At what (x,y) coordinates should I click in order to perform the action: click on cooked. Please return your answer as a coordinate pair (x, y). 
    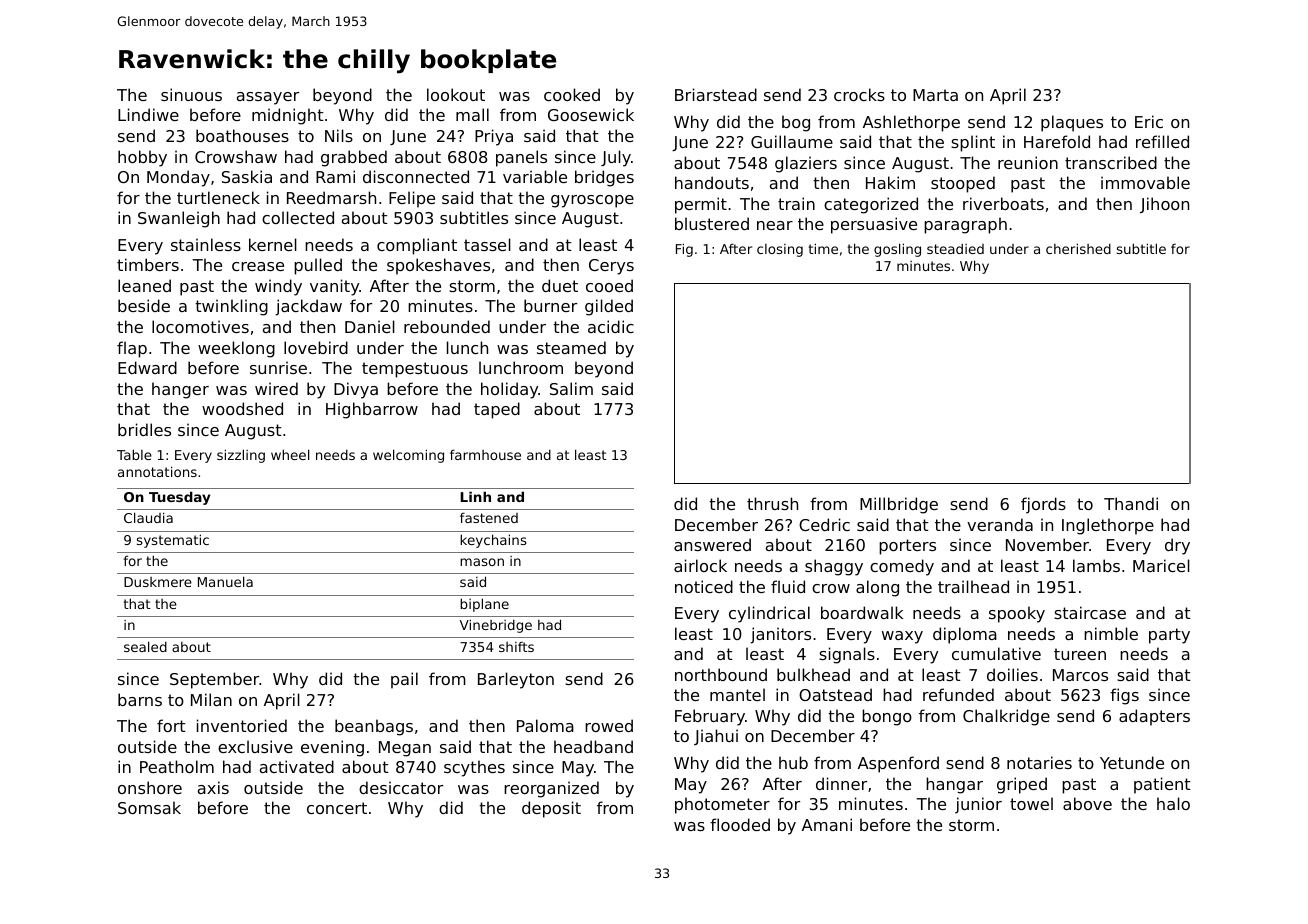
    Looking at the image, I should click on (572, 94).
